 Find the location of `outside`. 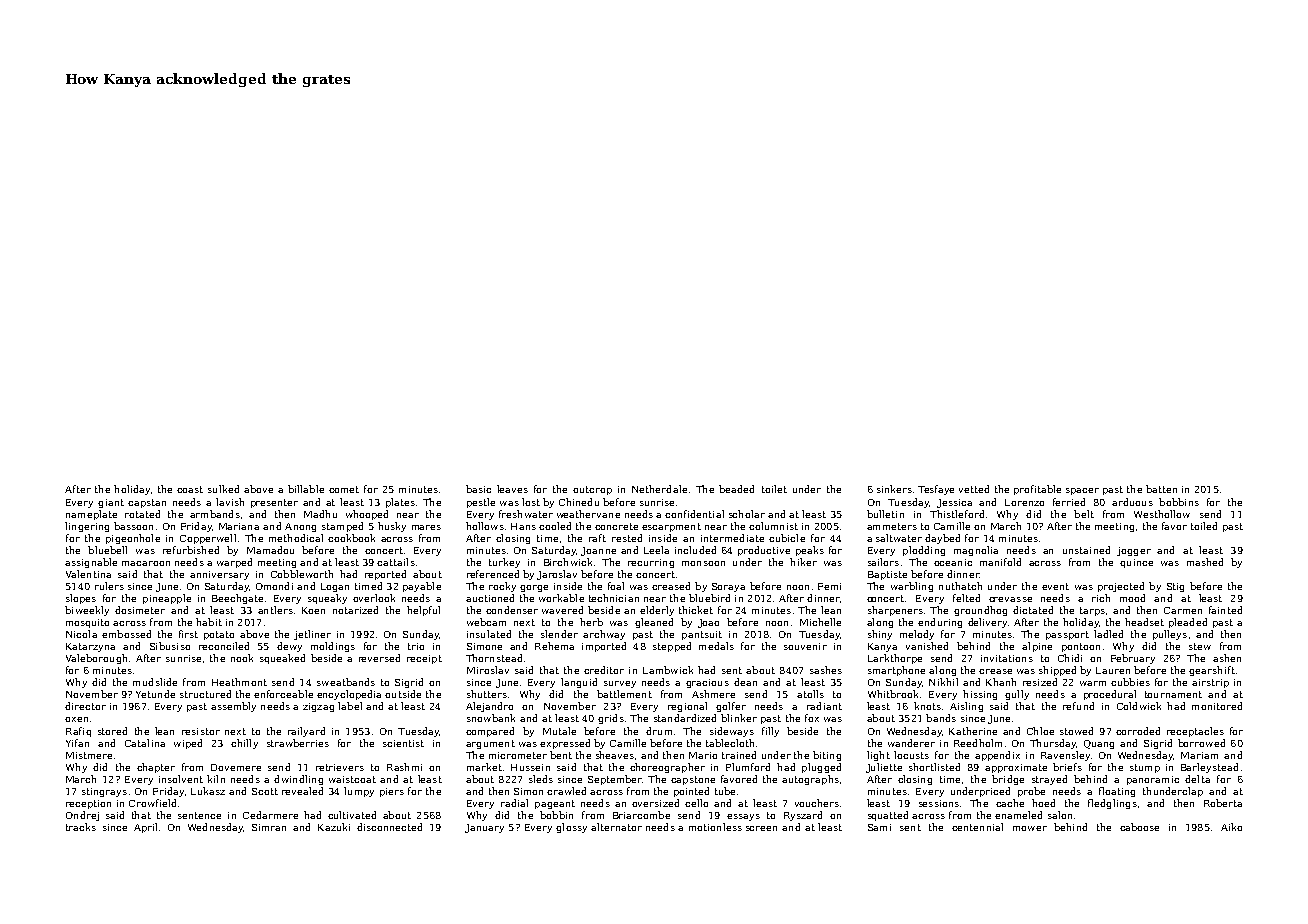

outside is located at coordinates (403, 694).
